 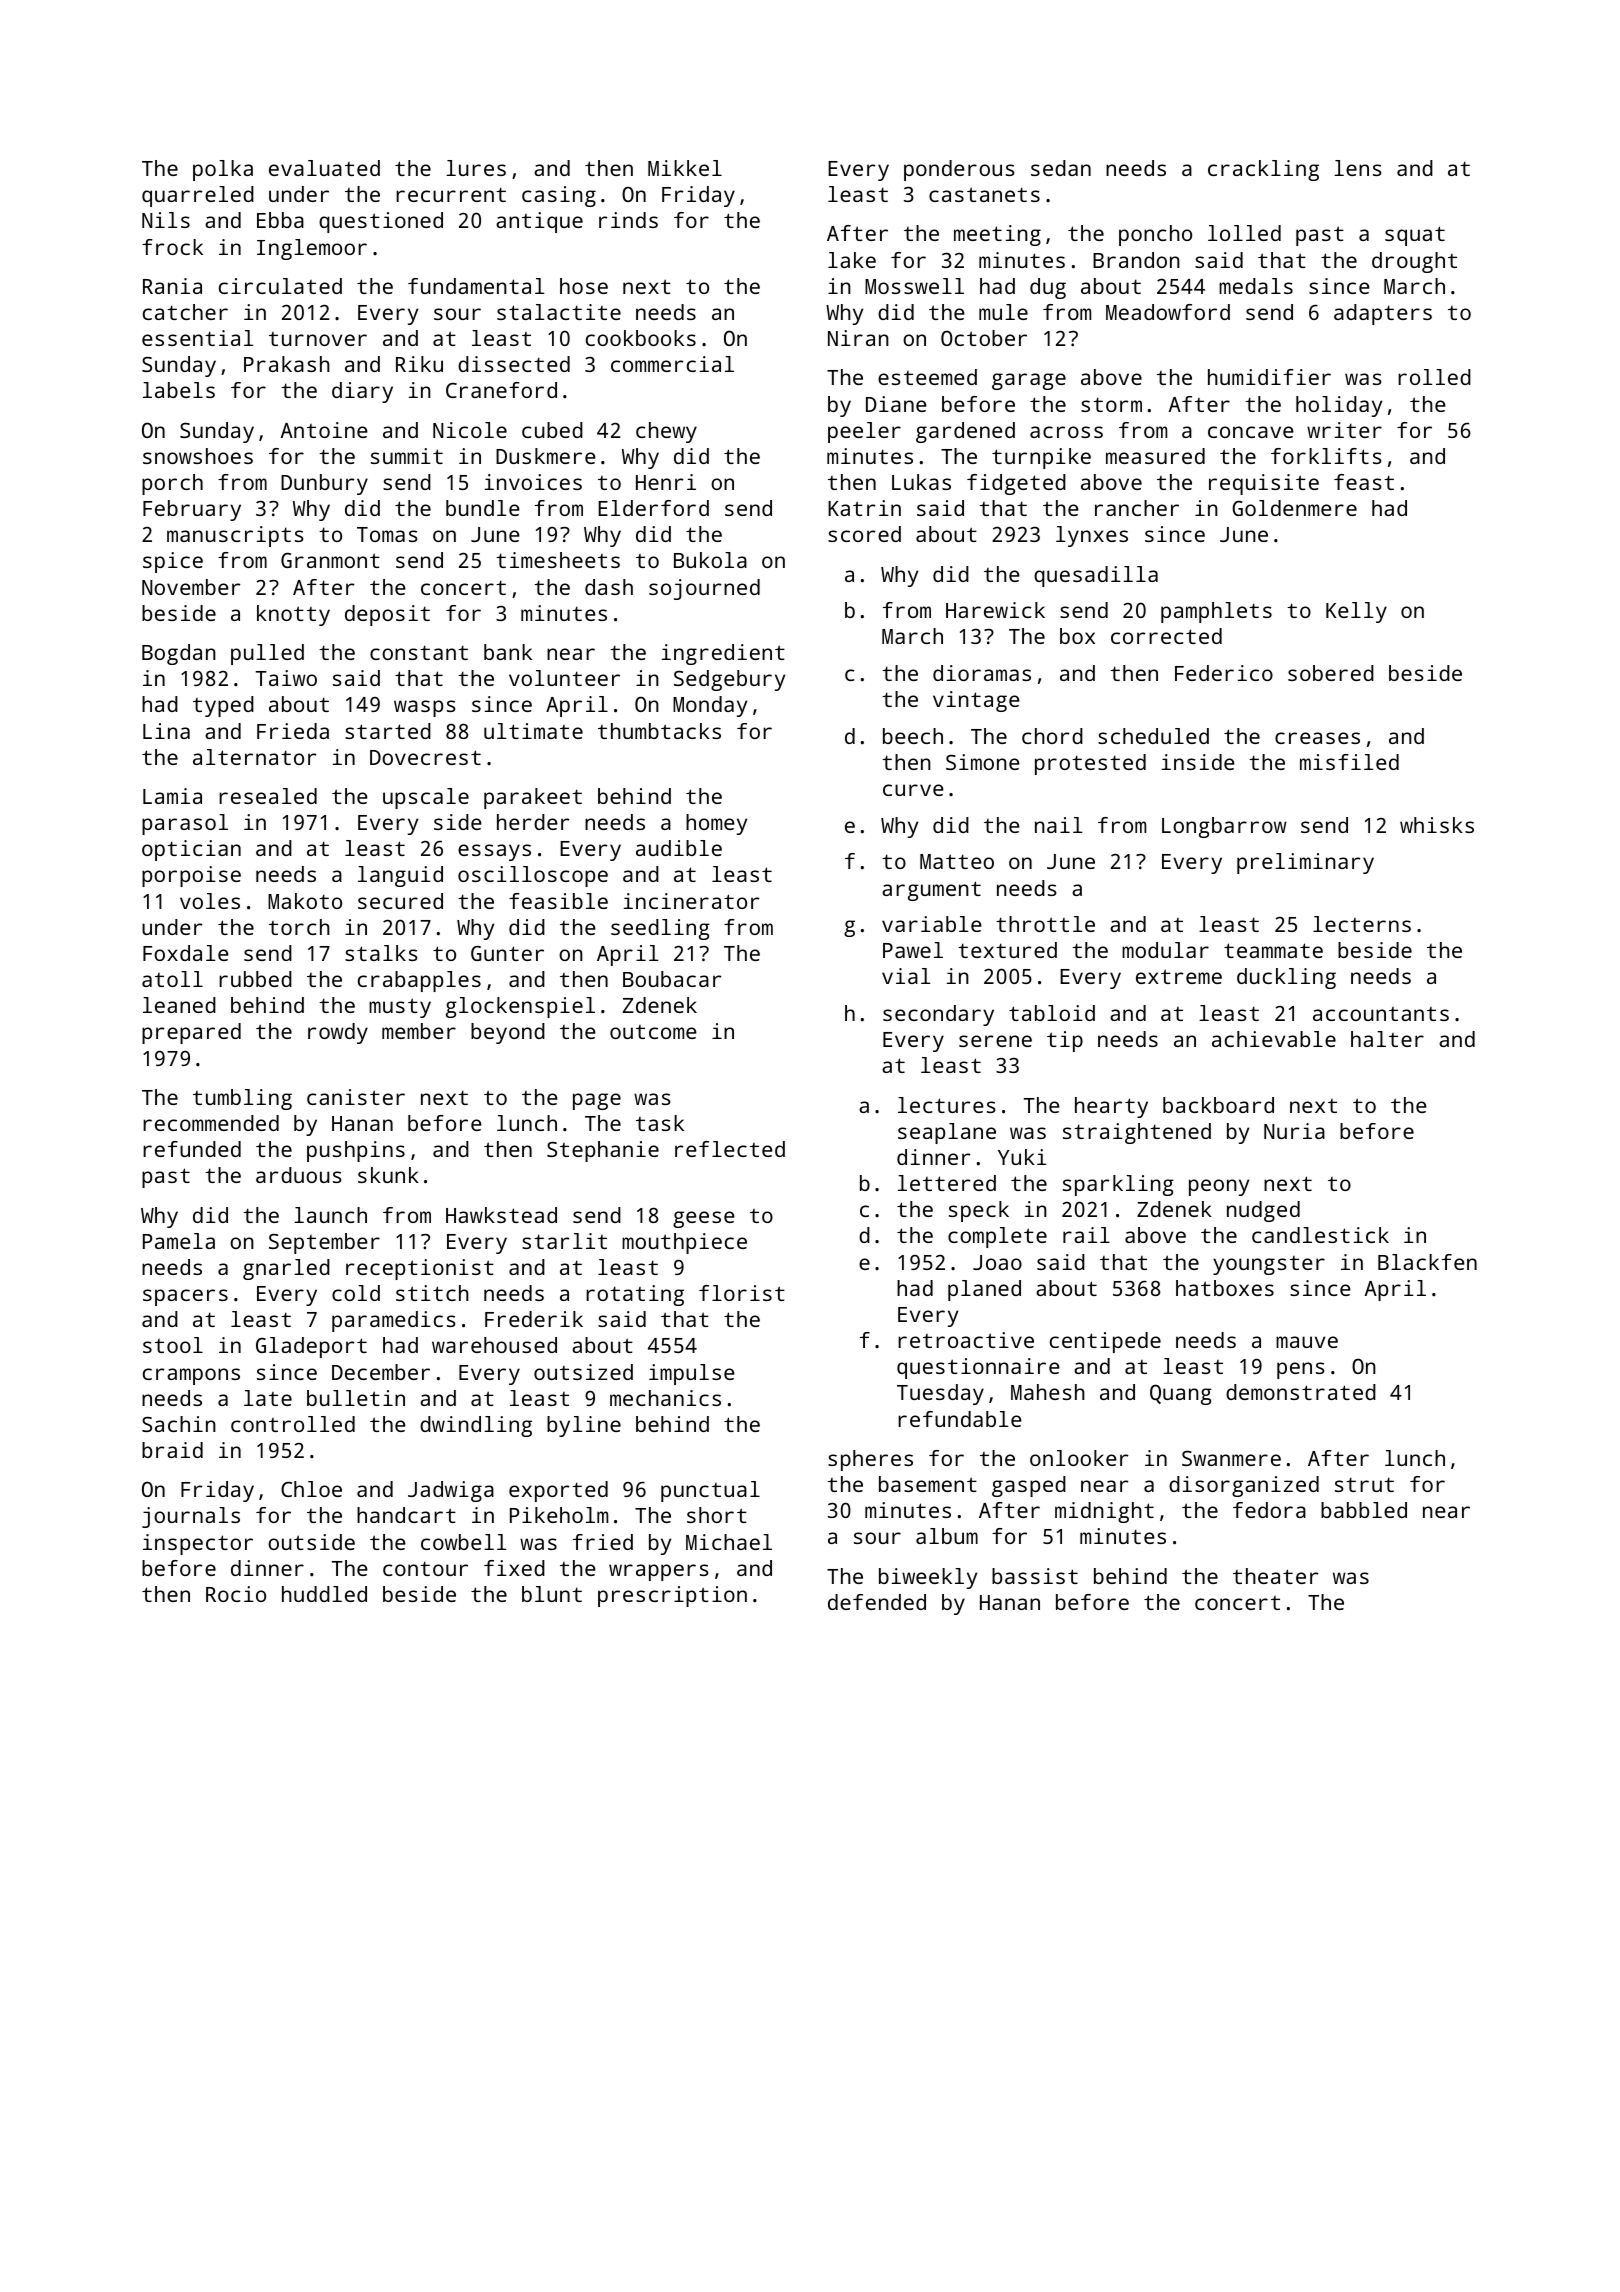 What do you see at coordinates (959, 170) in the document?
I see `ponderous` at bounding box center [959, 170].
